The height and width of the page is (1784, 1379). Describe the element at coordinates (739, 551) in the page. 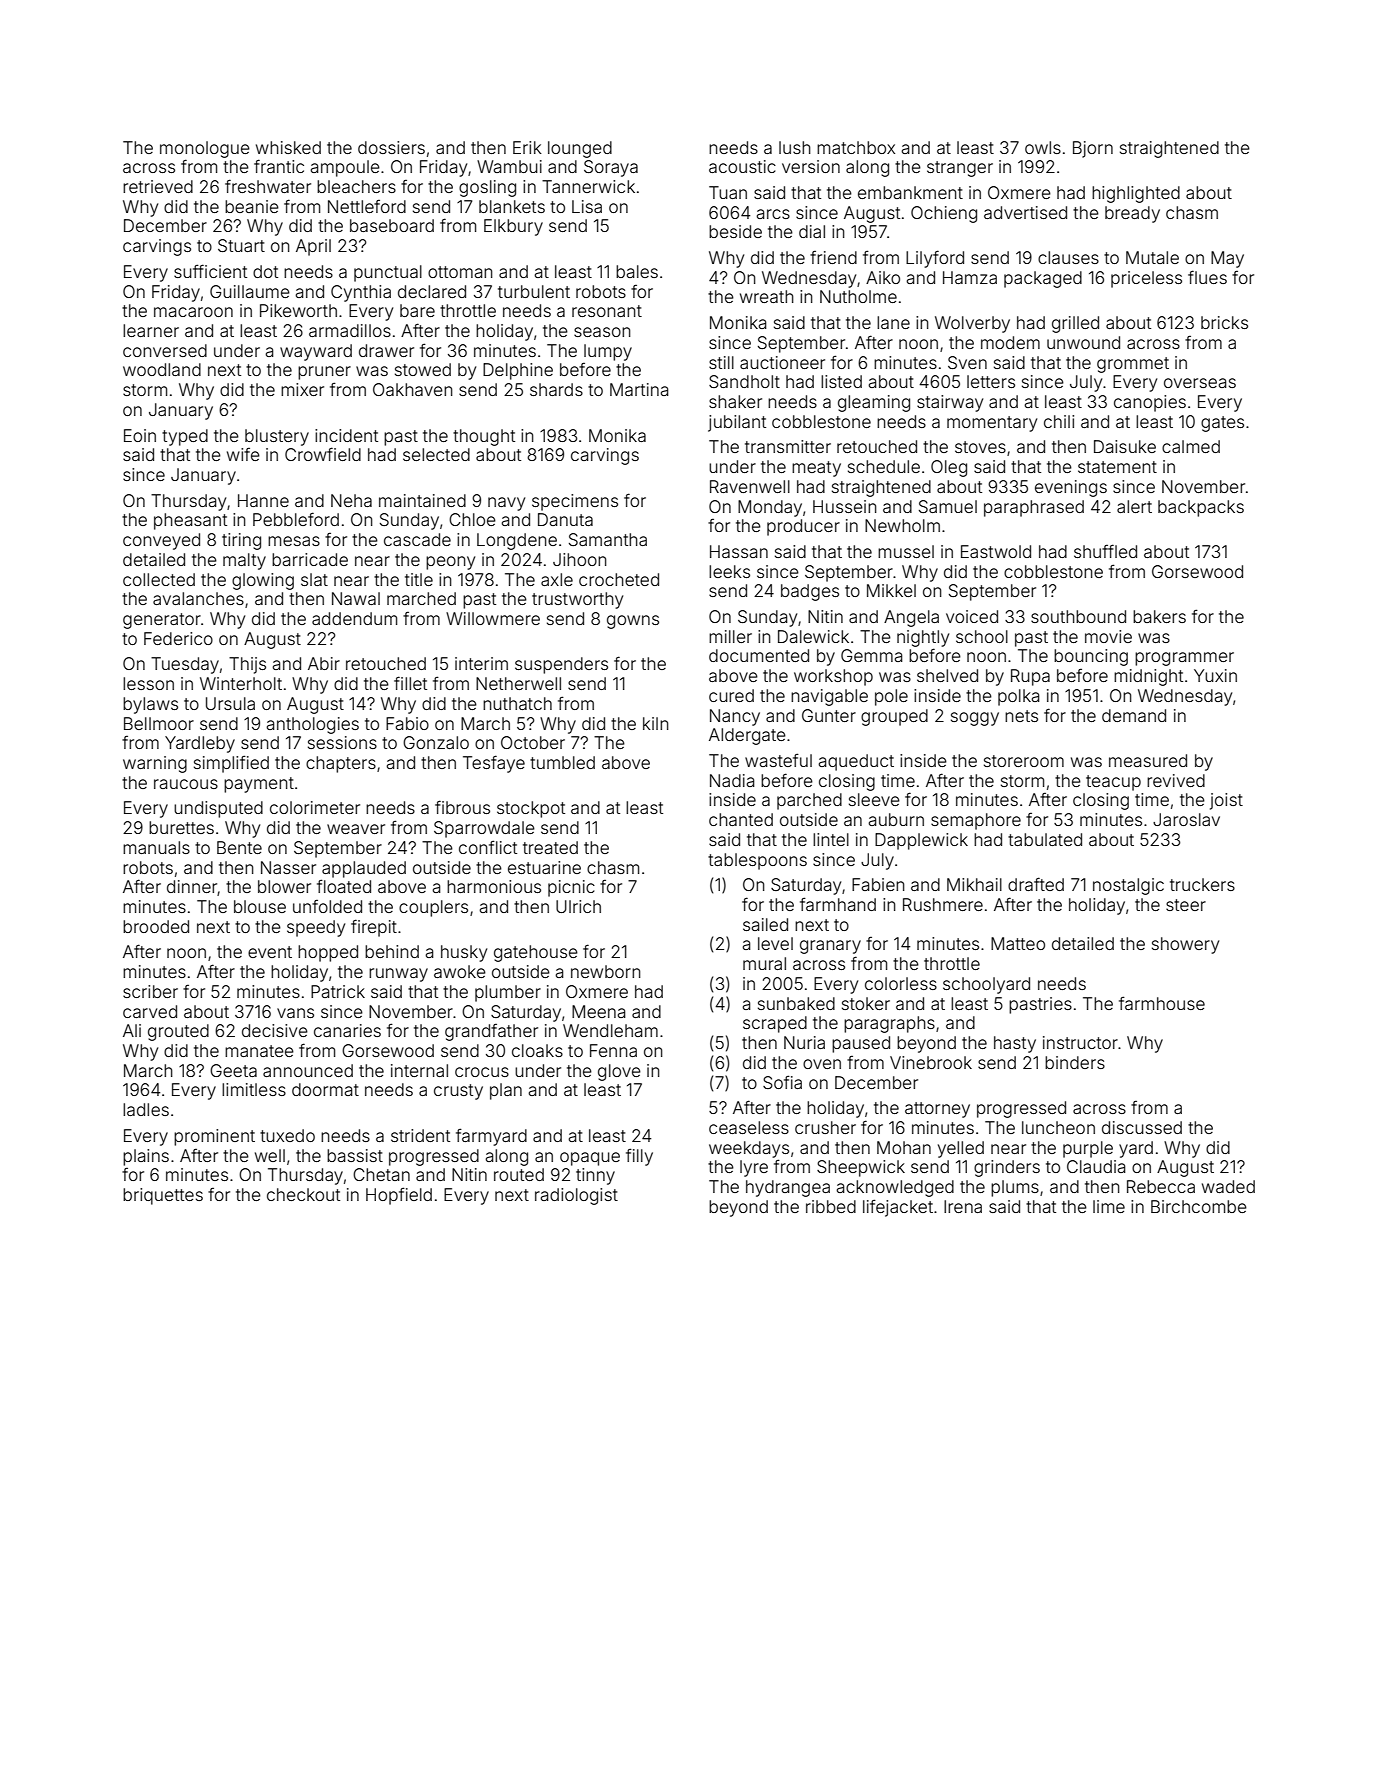

I see `Hassan` at that location.
